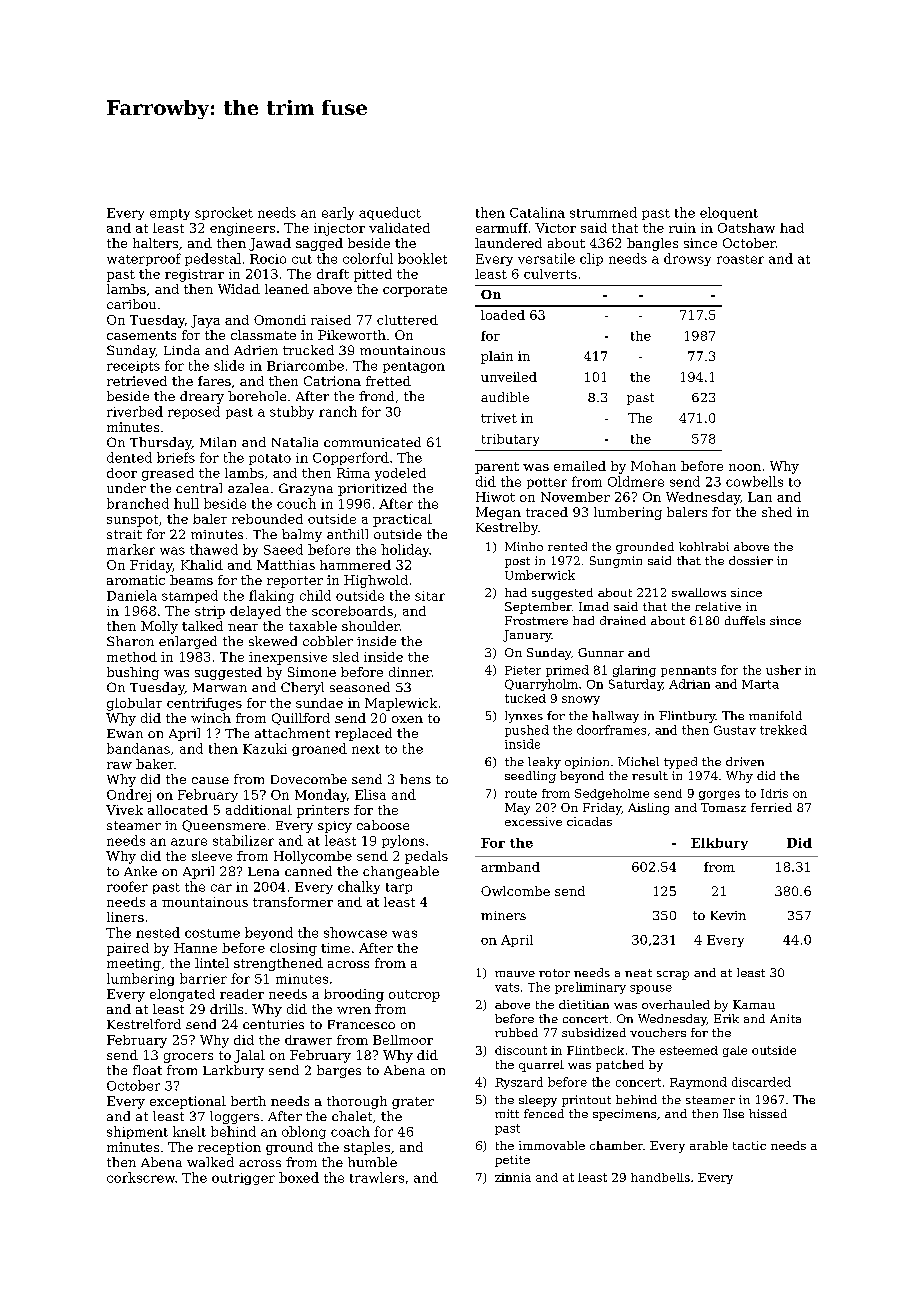 The image size is (924, 1308). What do you see at coordinates (127, 886) in the image?
I see `roofer` at bounding box center [127, 886].
